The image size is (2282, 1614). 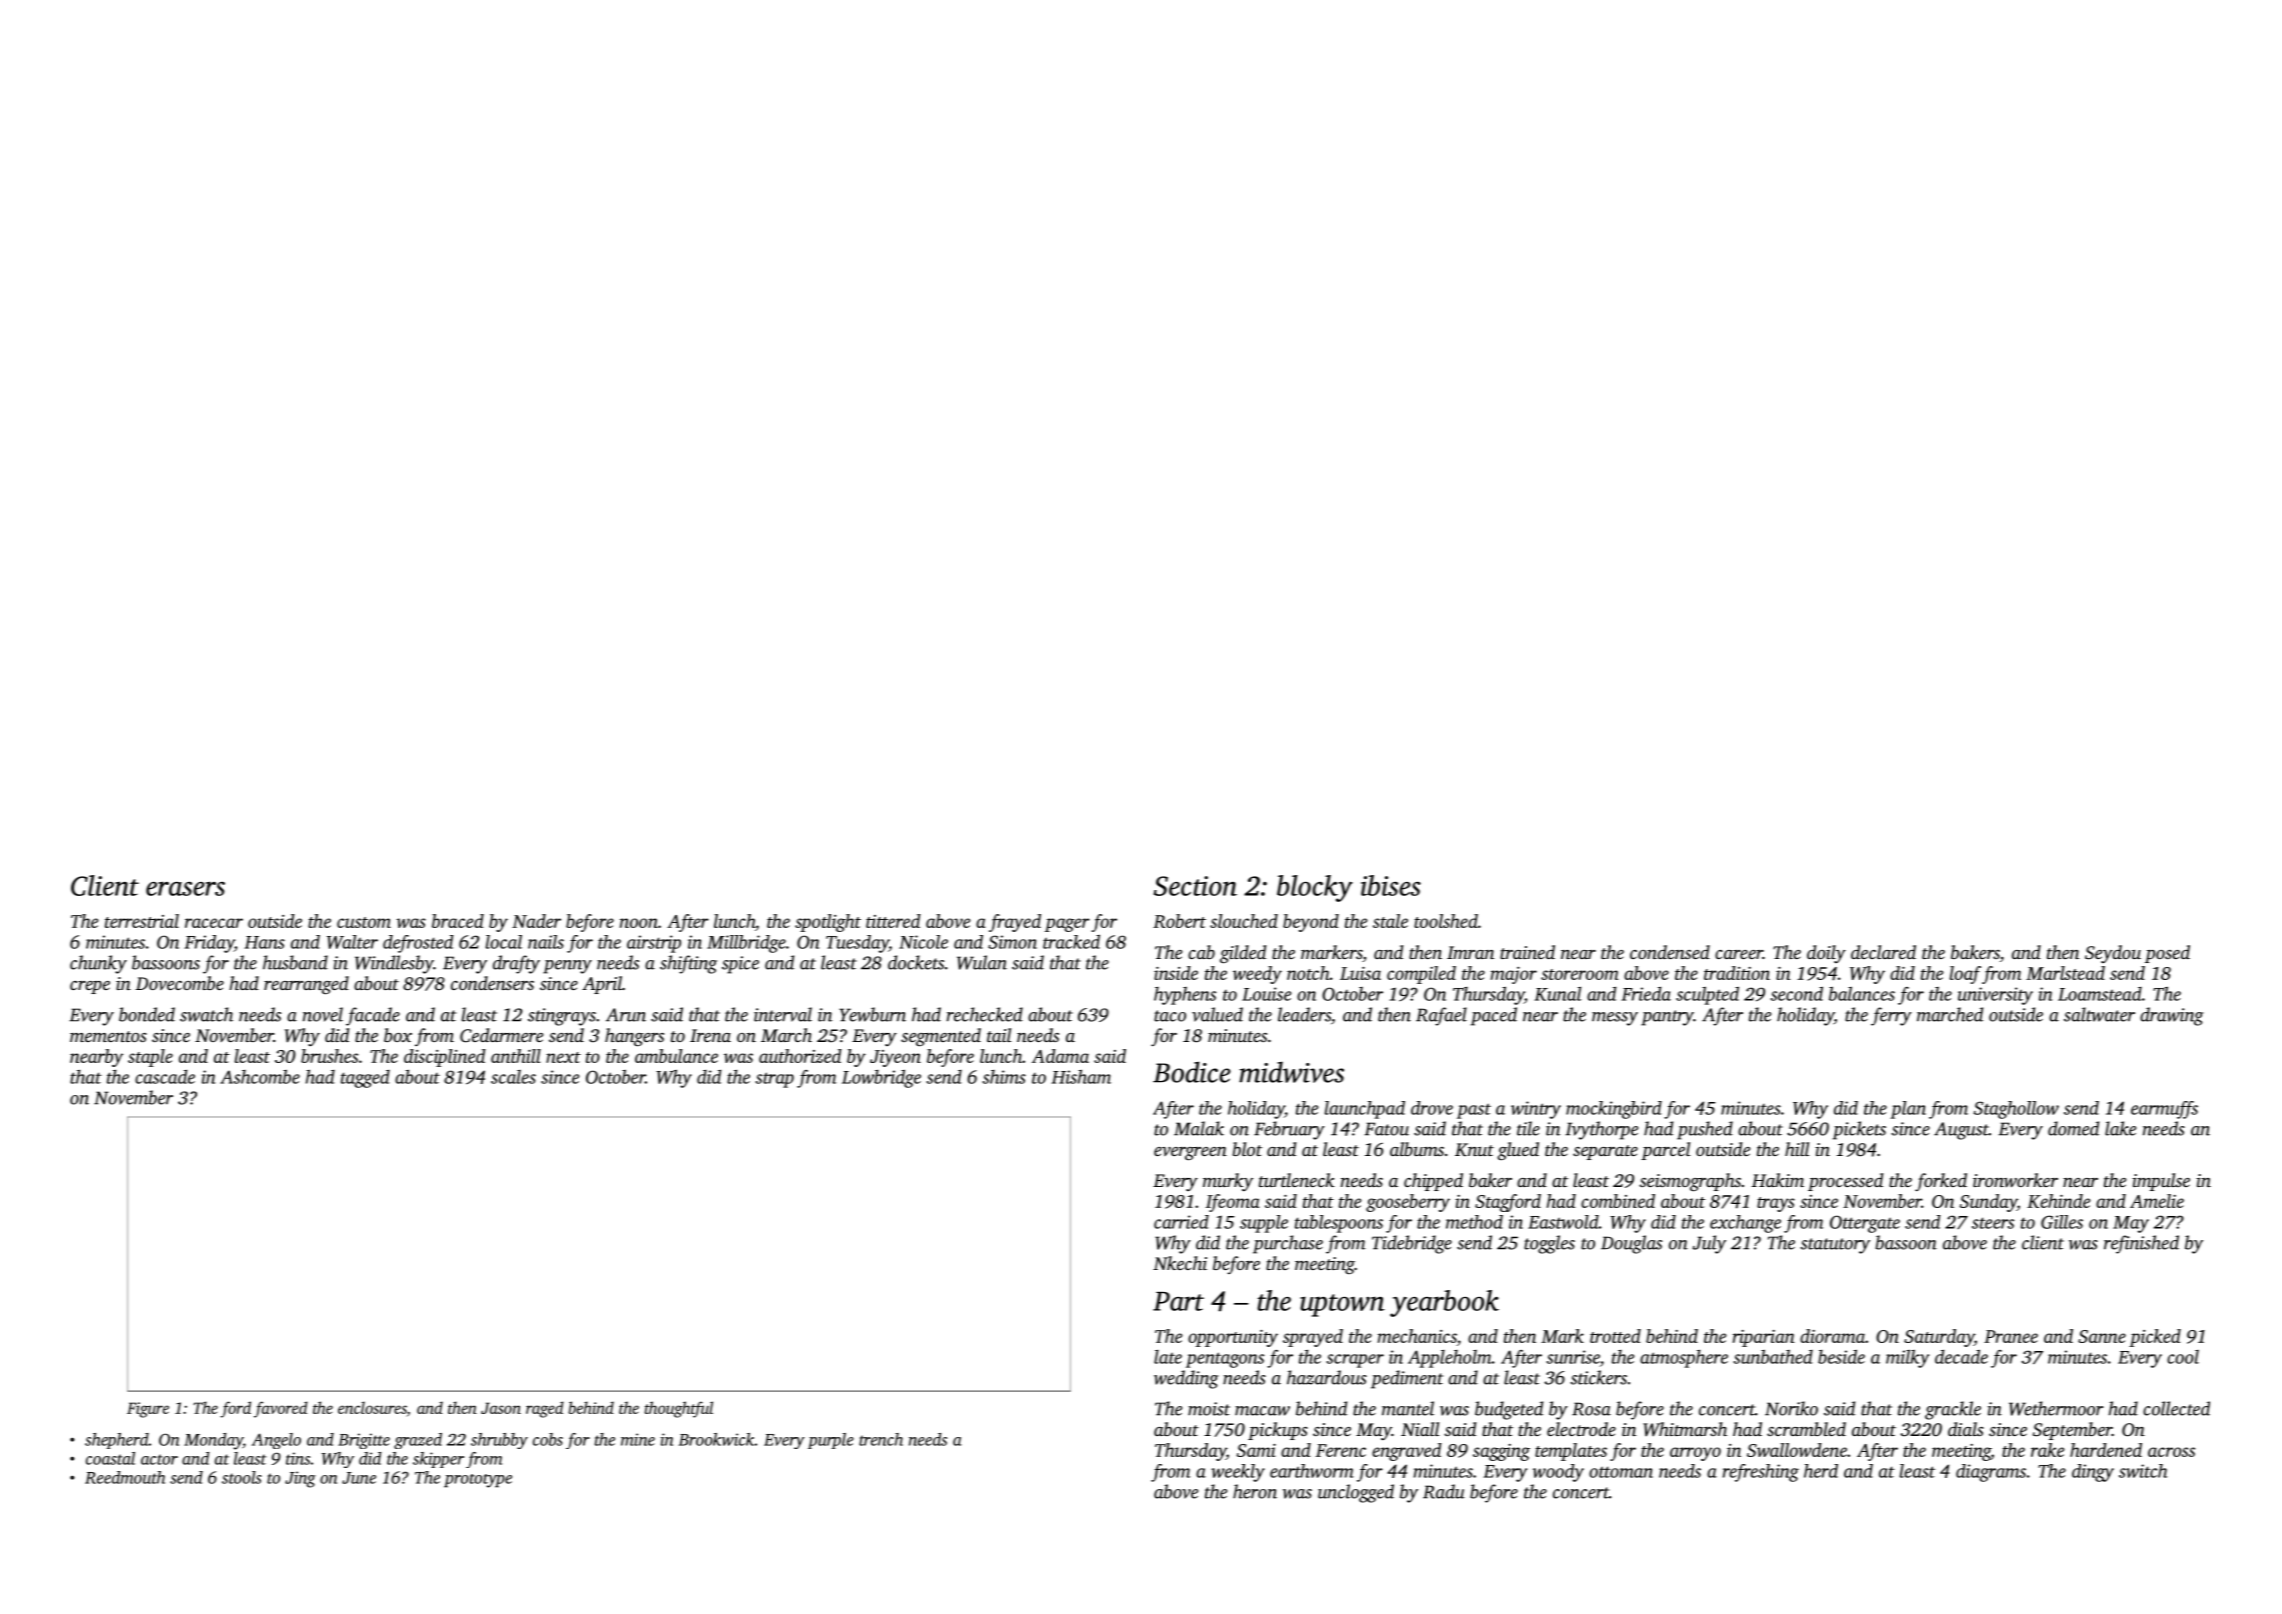 I want to click on blocky, so click(x=1315, y=888).
